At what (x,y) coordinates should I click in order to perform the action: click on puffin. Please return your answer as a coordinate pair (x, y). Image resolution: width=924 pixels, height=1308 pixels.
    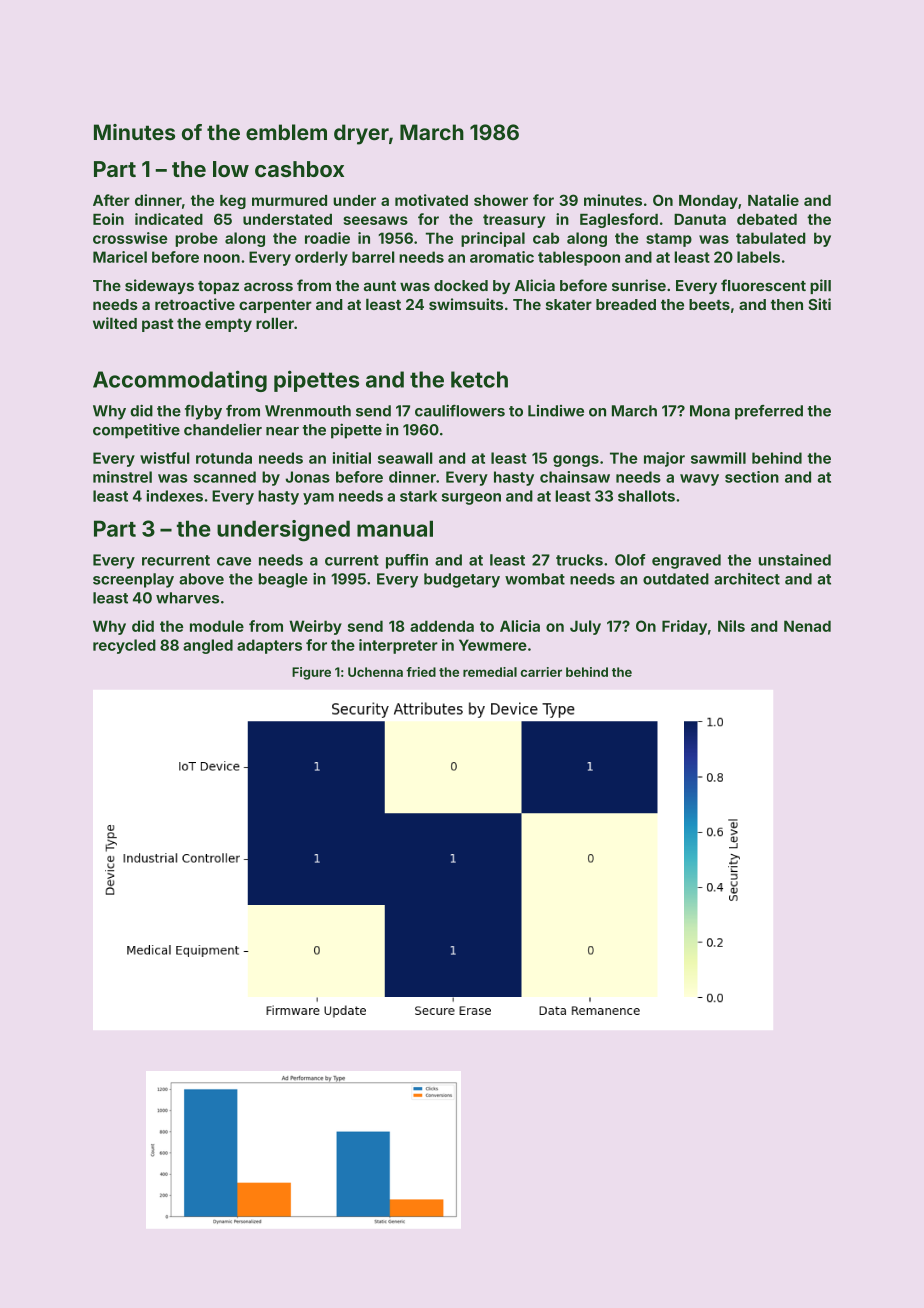
    Looking at the image, I should click on (407, 561).
